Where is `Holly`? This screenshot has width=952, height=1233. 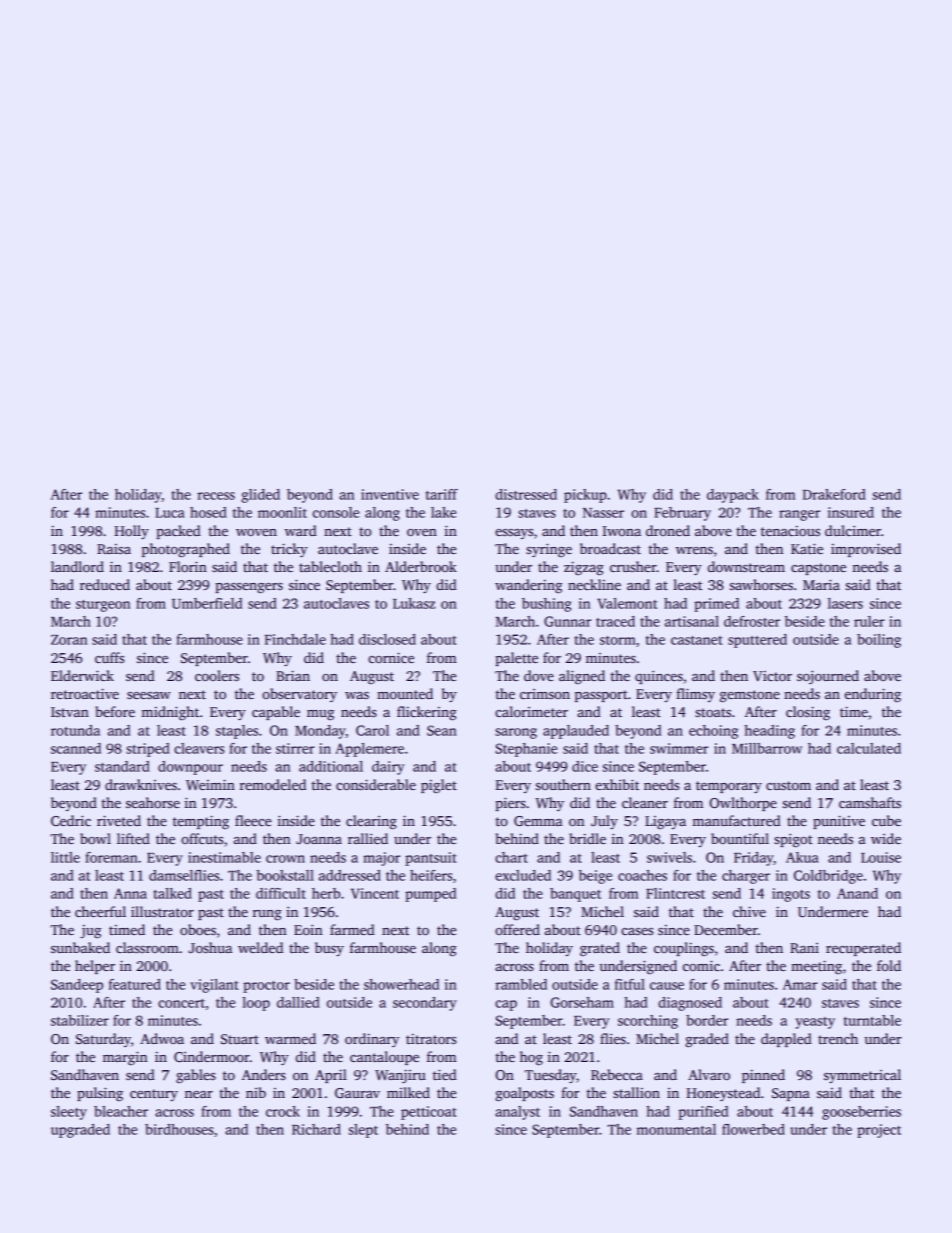 Holly is located at coordinates (131, 532).
